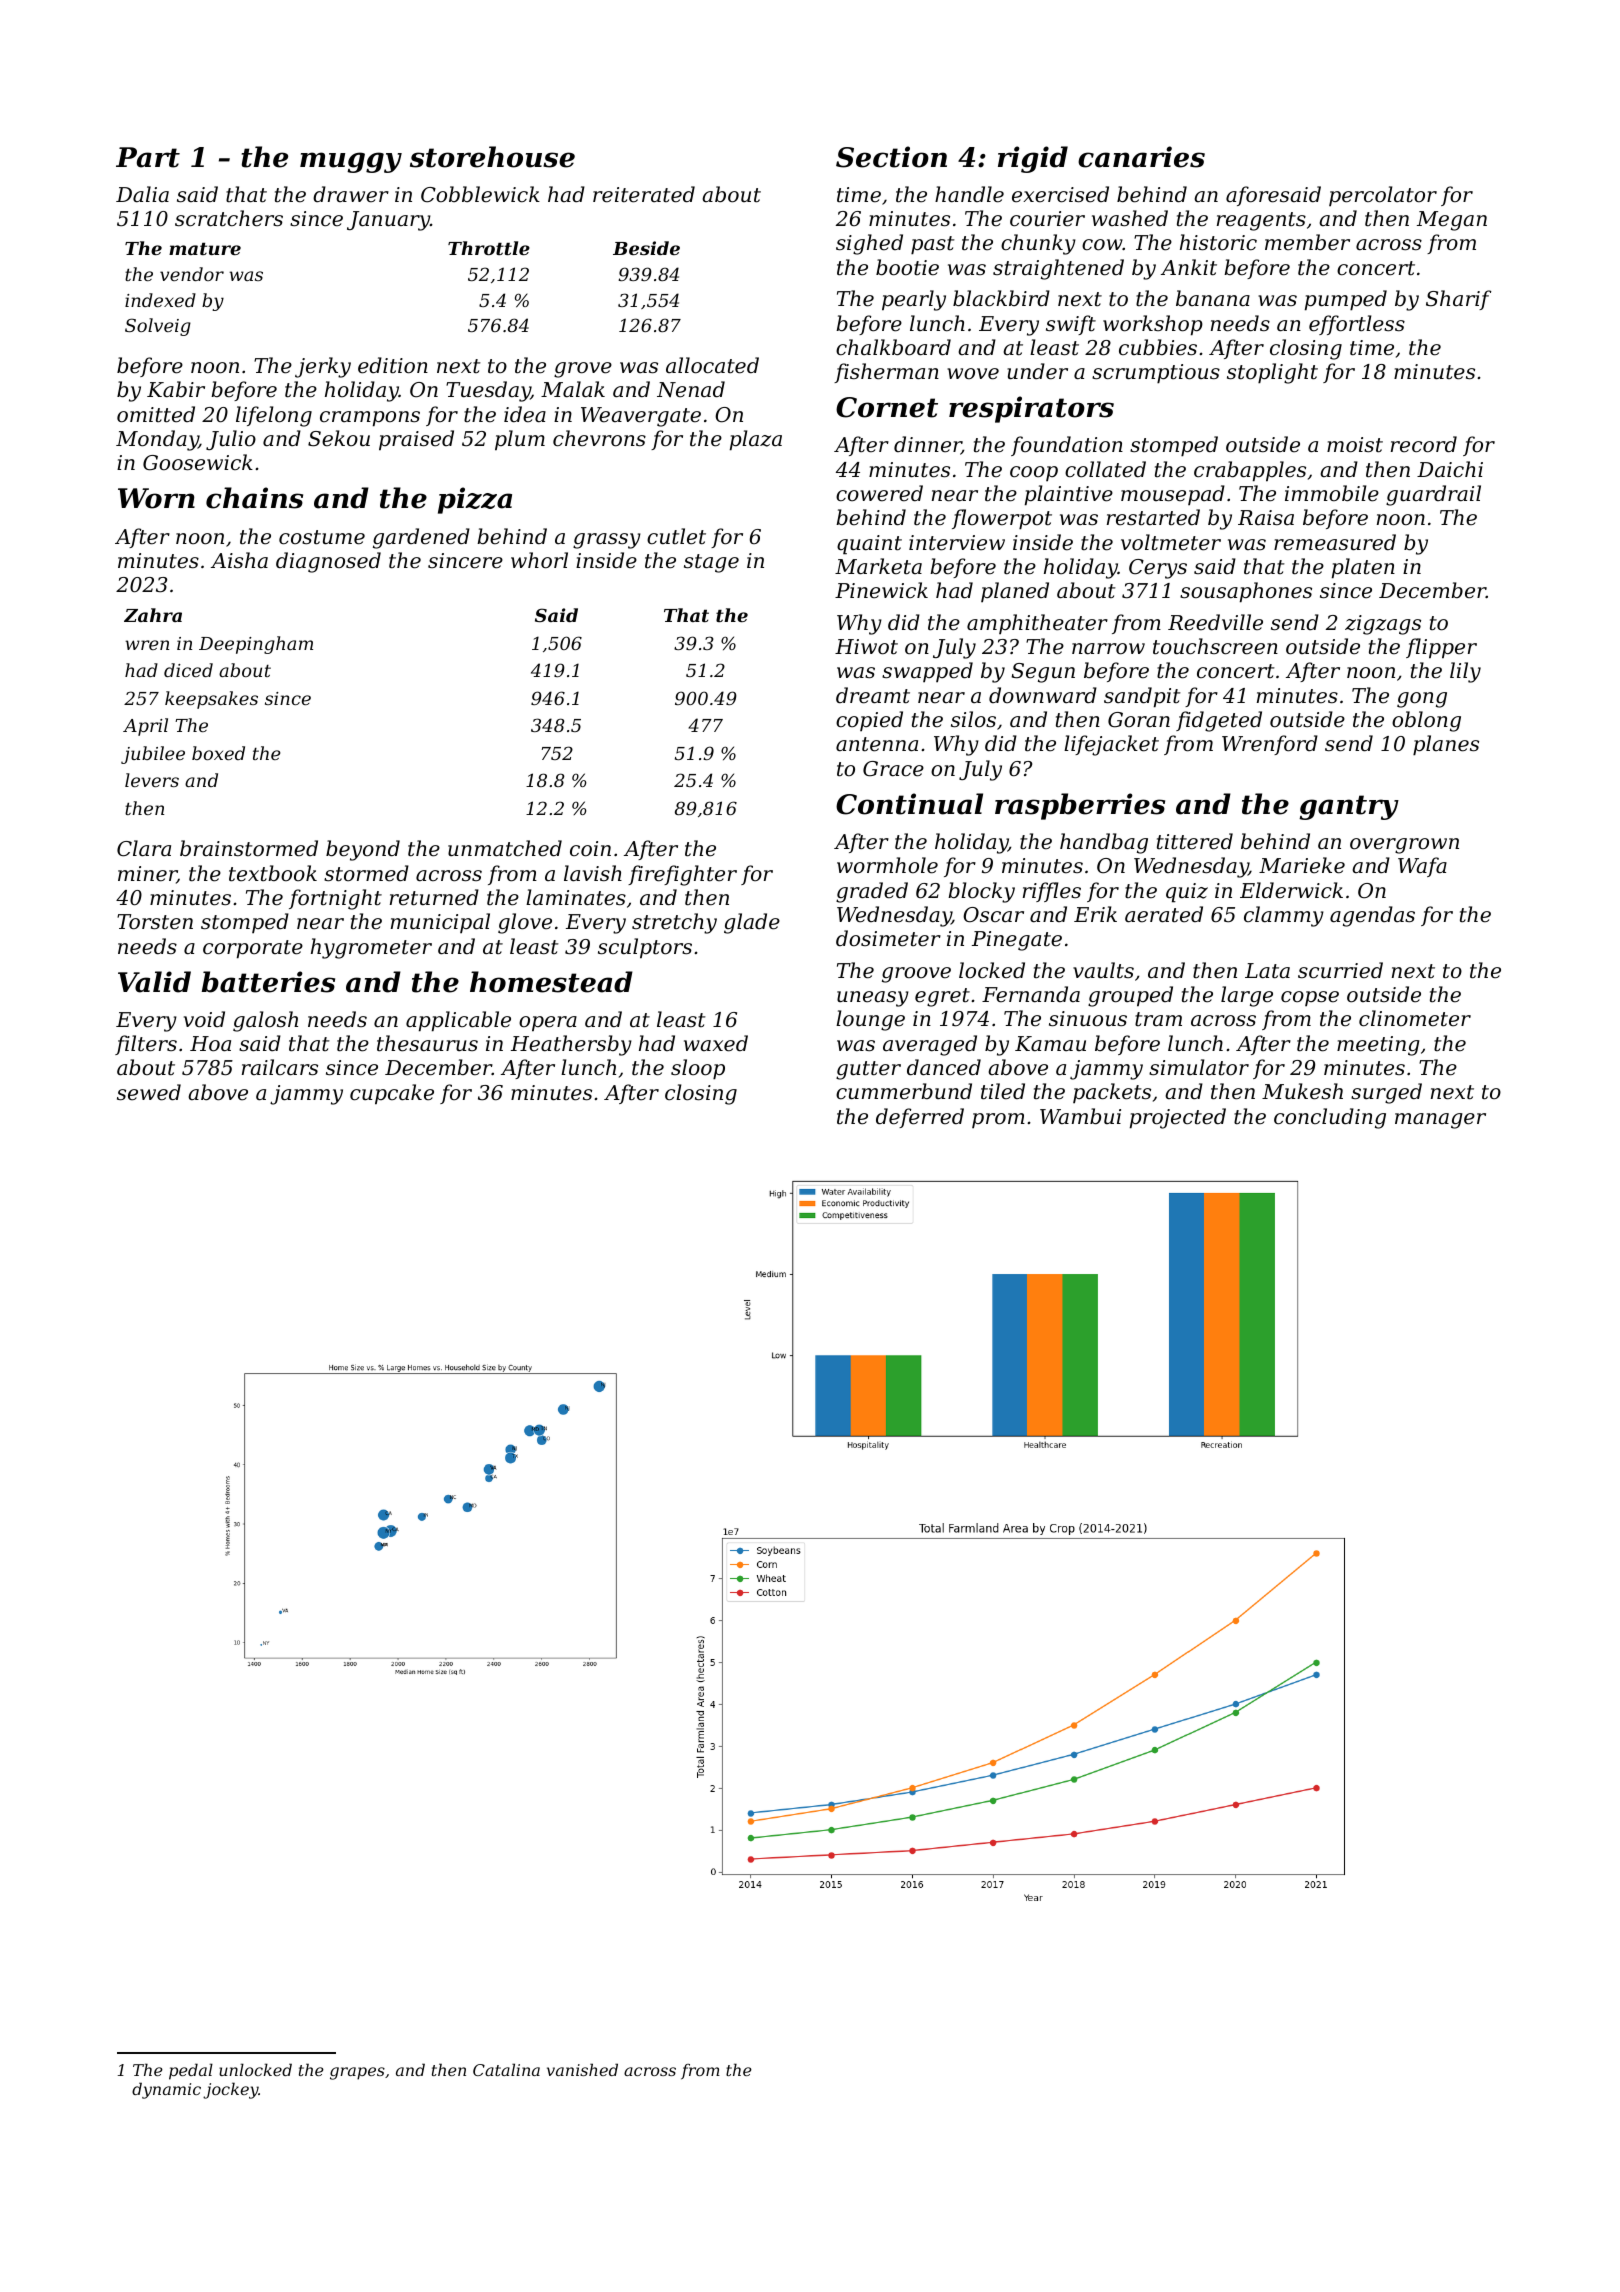  Describe the element at coordinates (1195, 841) in the screenshot. I see `tittered` at that location.
